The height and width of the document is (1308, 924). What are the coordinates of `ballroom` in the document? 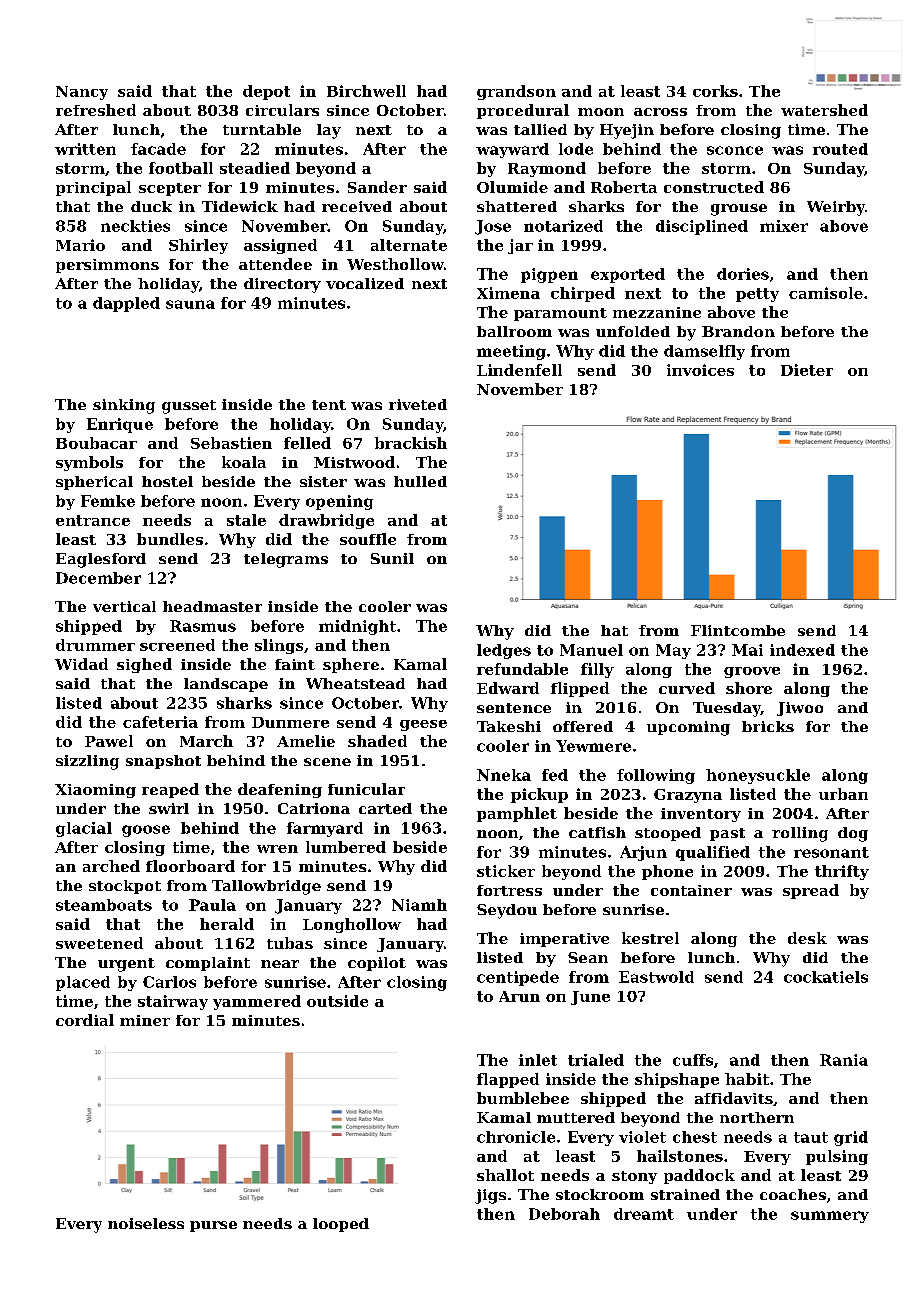 It's located at (514, 331).
